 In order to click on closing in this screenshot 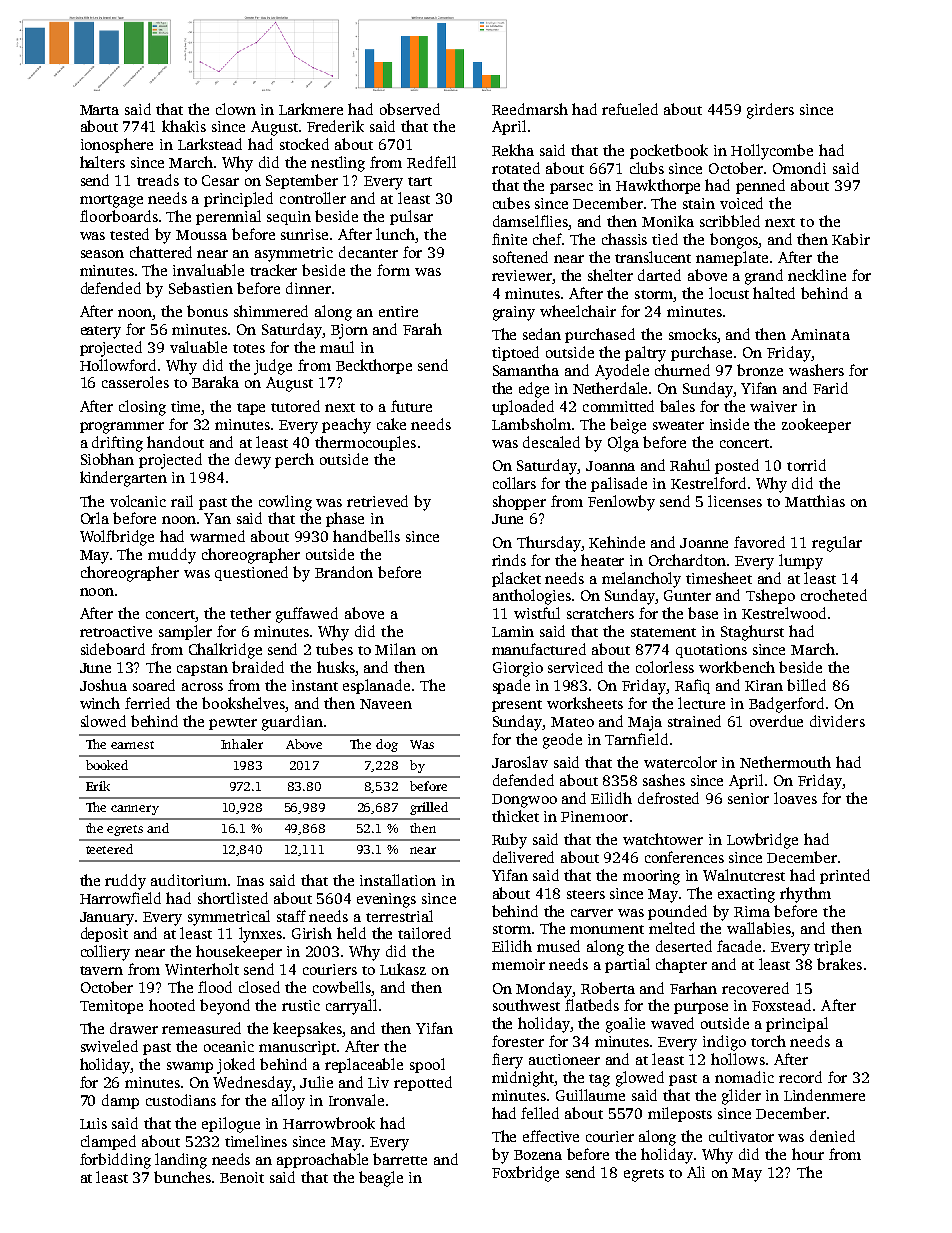, I will do `click(142, 408)`.
